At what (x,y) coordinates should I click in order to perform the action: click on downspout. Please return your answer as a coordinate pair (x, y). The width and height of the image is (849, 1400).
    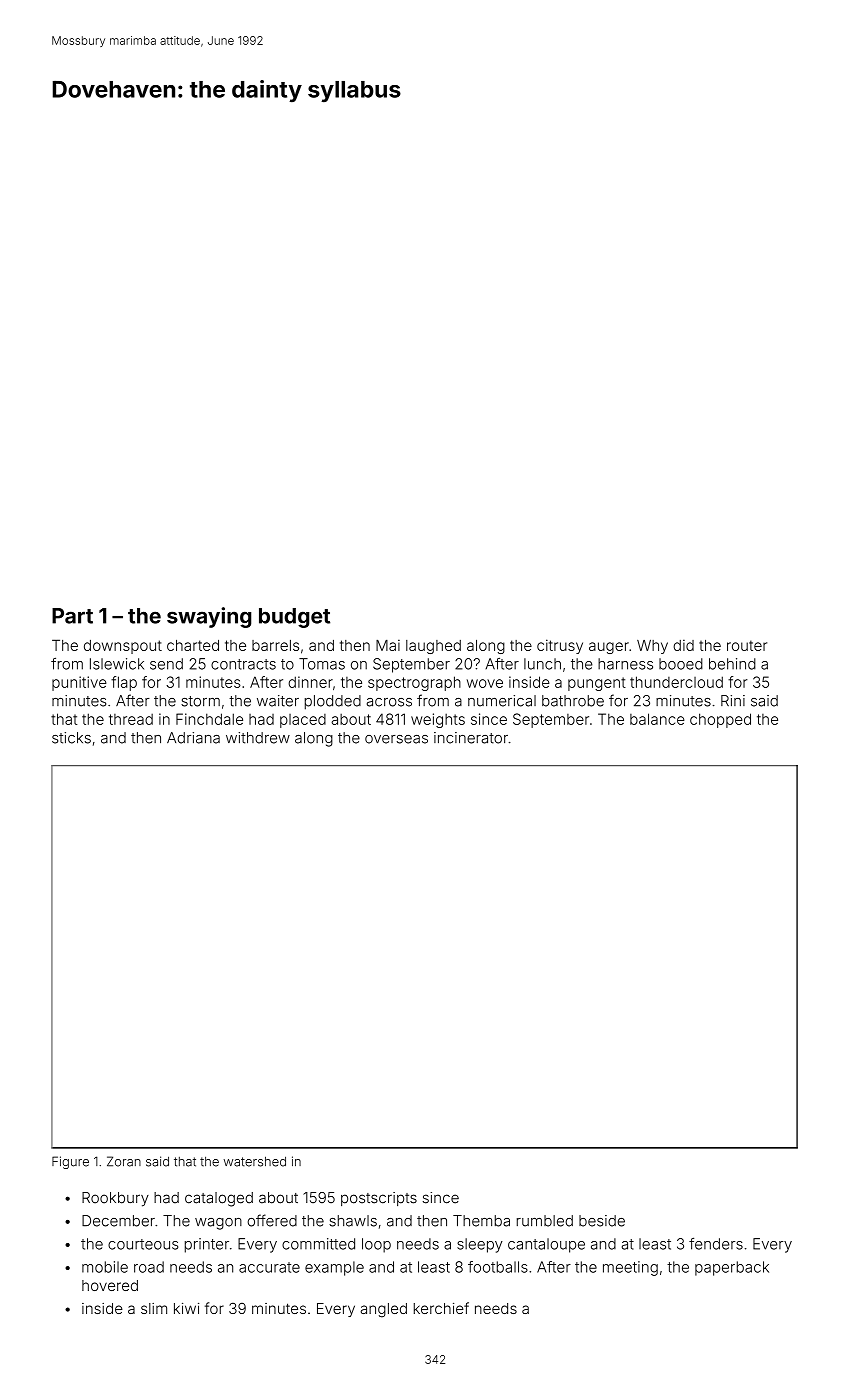
    Looking at the image, I should click on (123, 647).
